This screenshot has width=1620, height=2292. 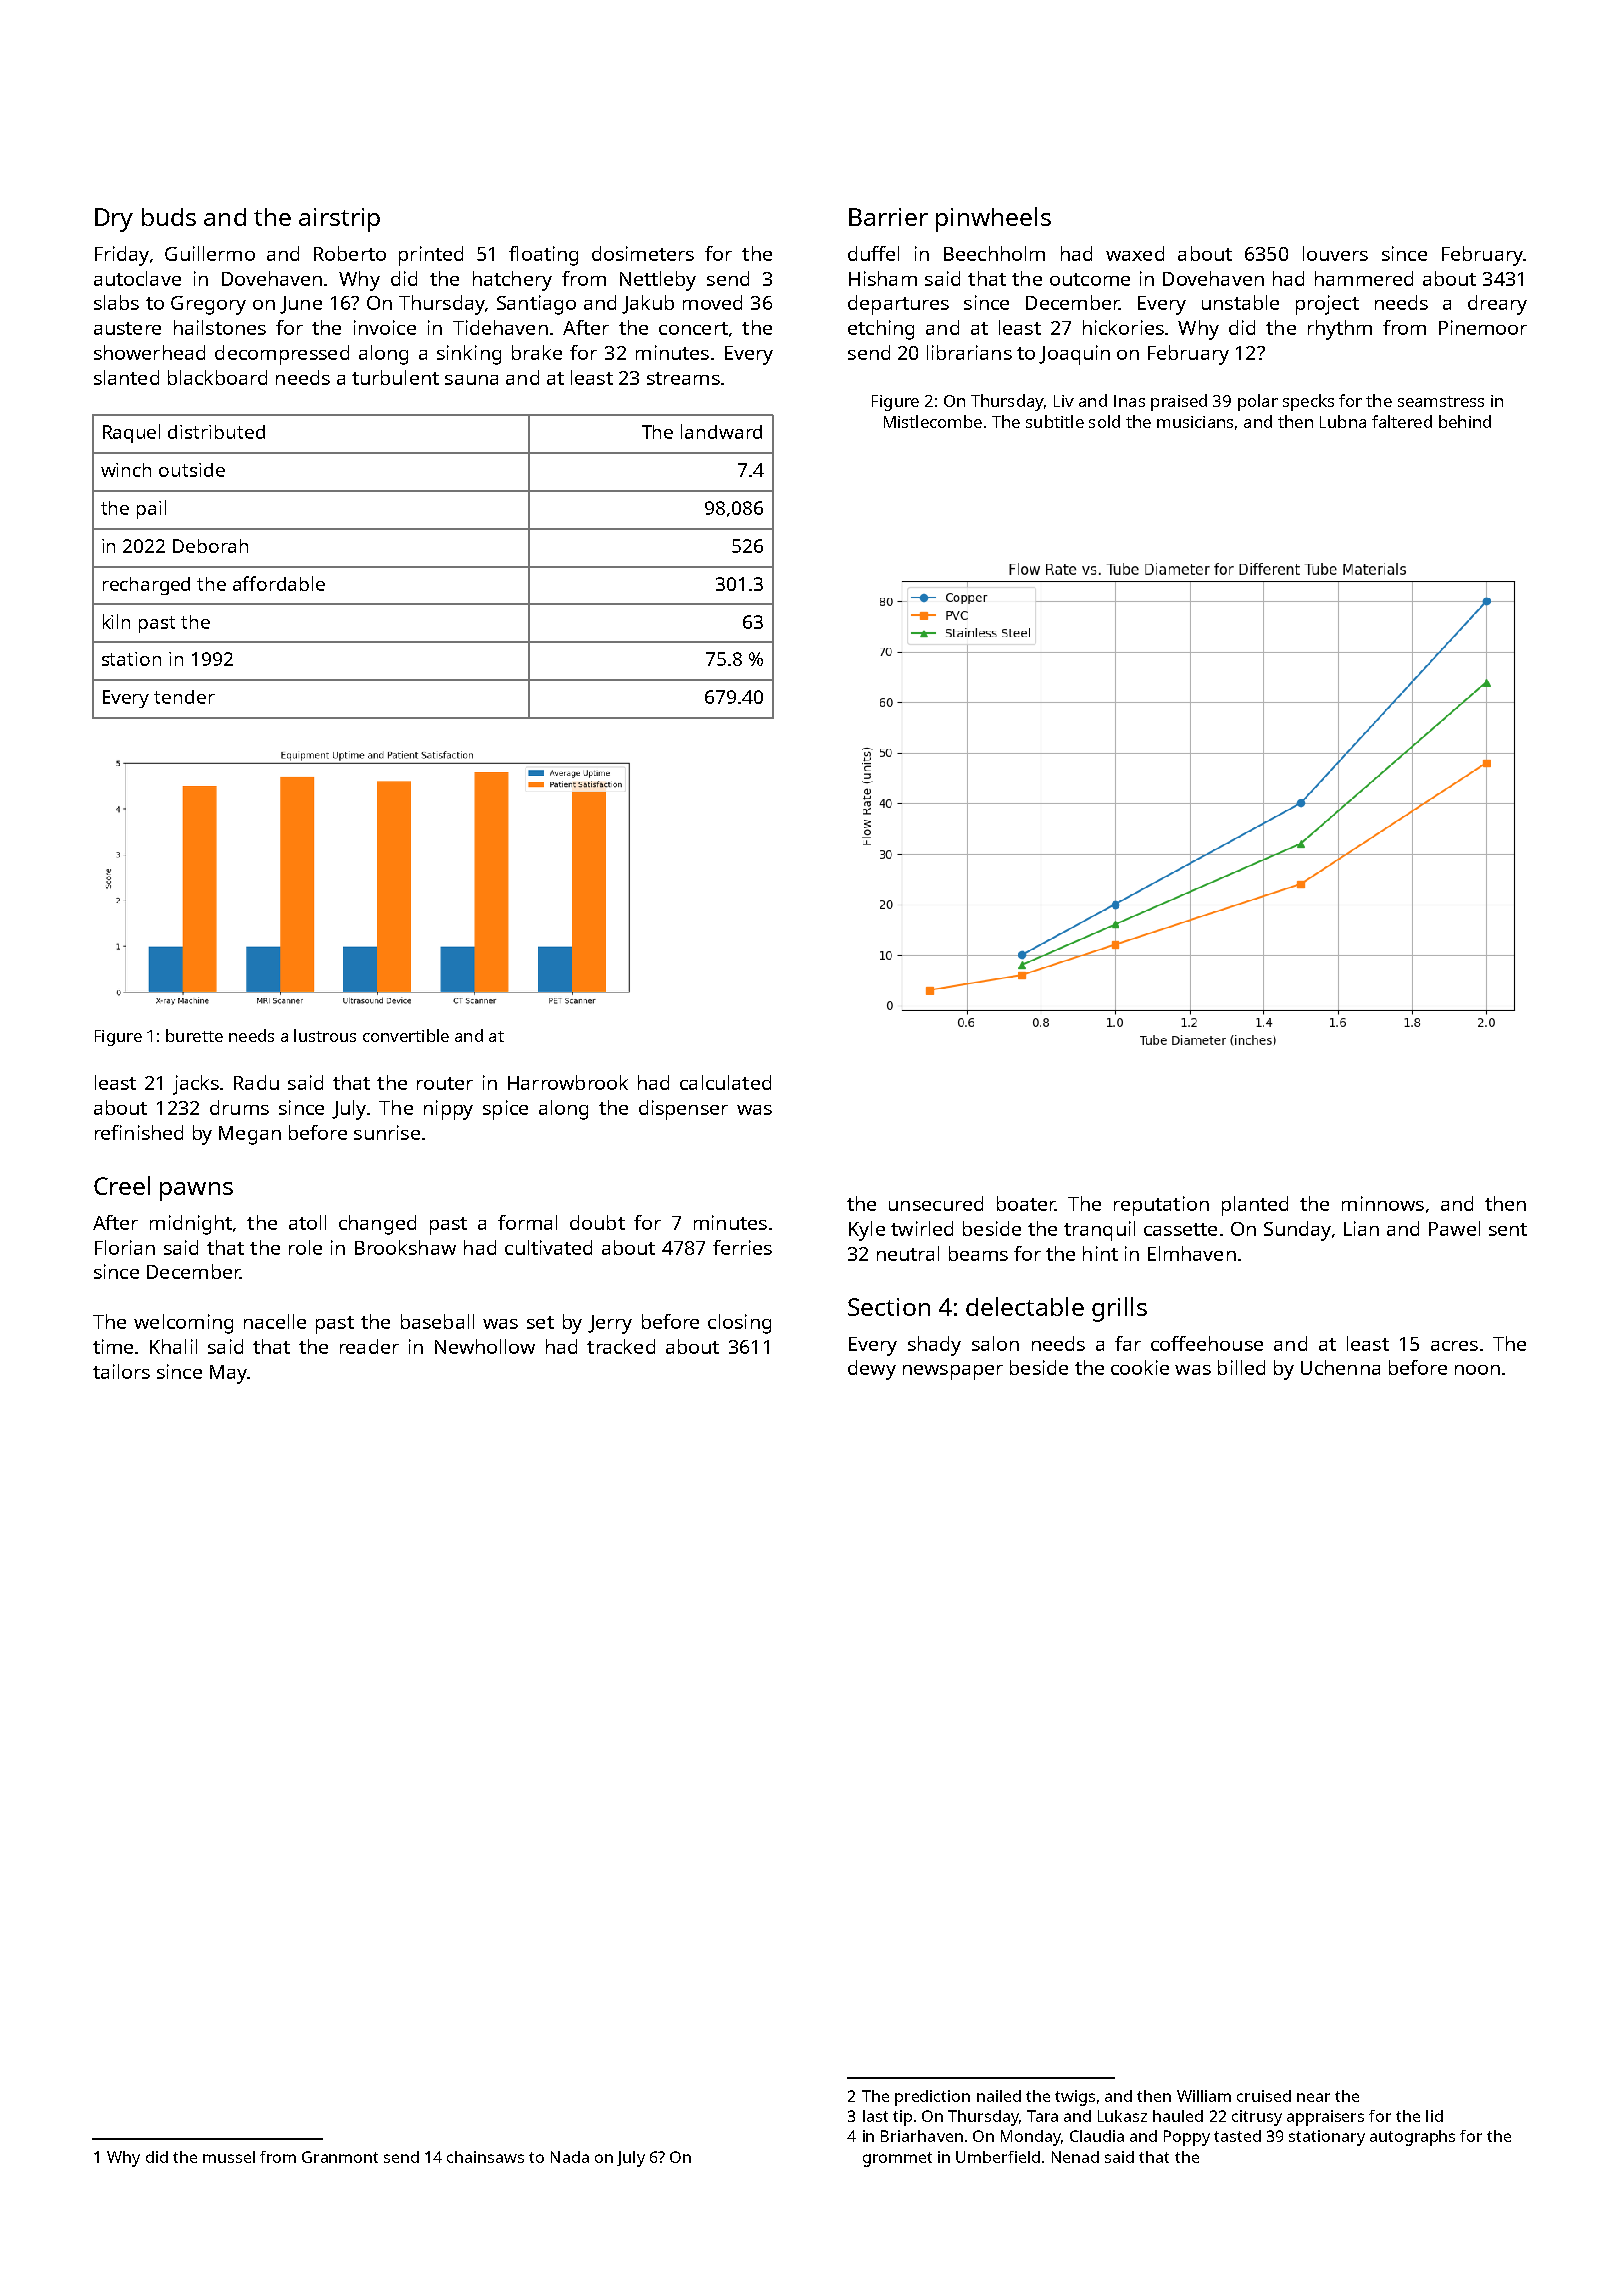 I want to click on winch, so click(x=126, y=470).
